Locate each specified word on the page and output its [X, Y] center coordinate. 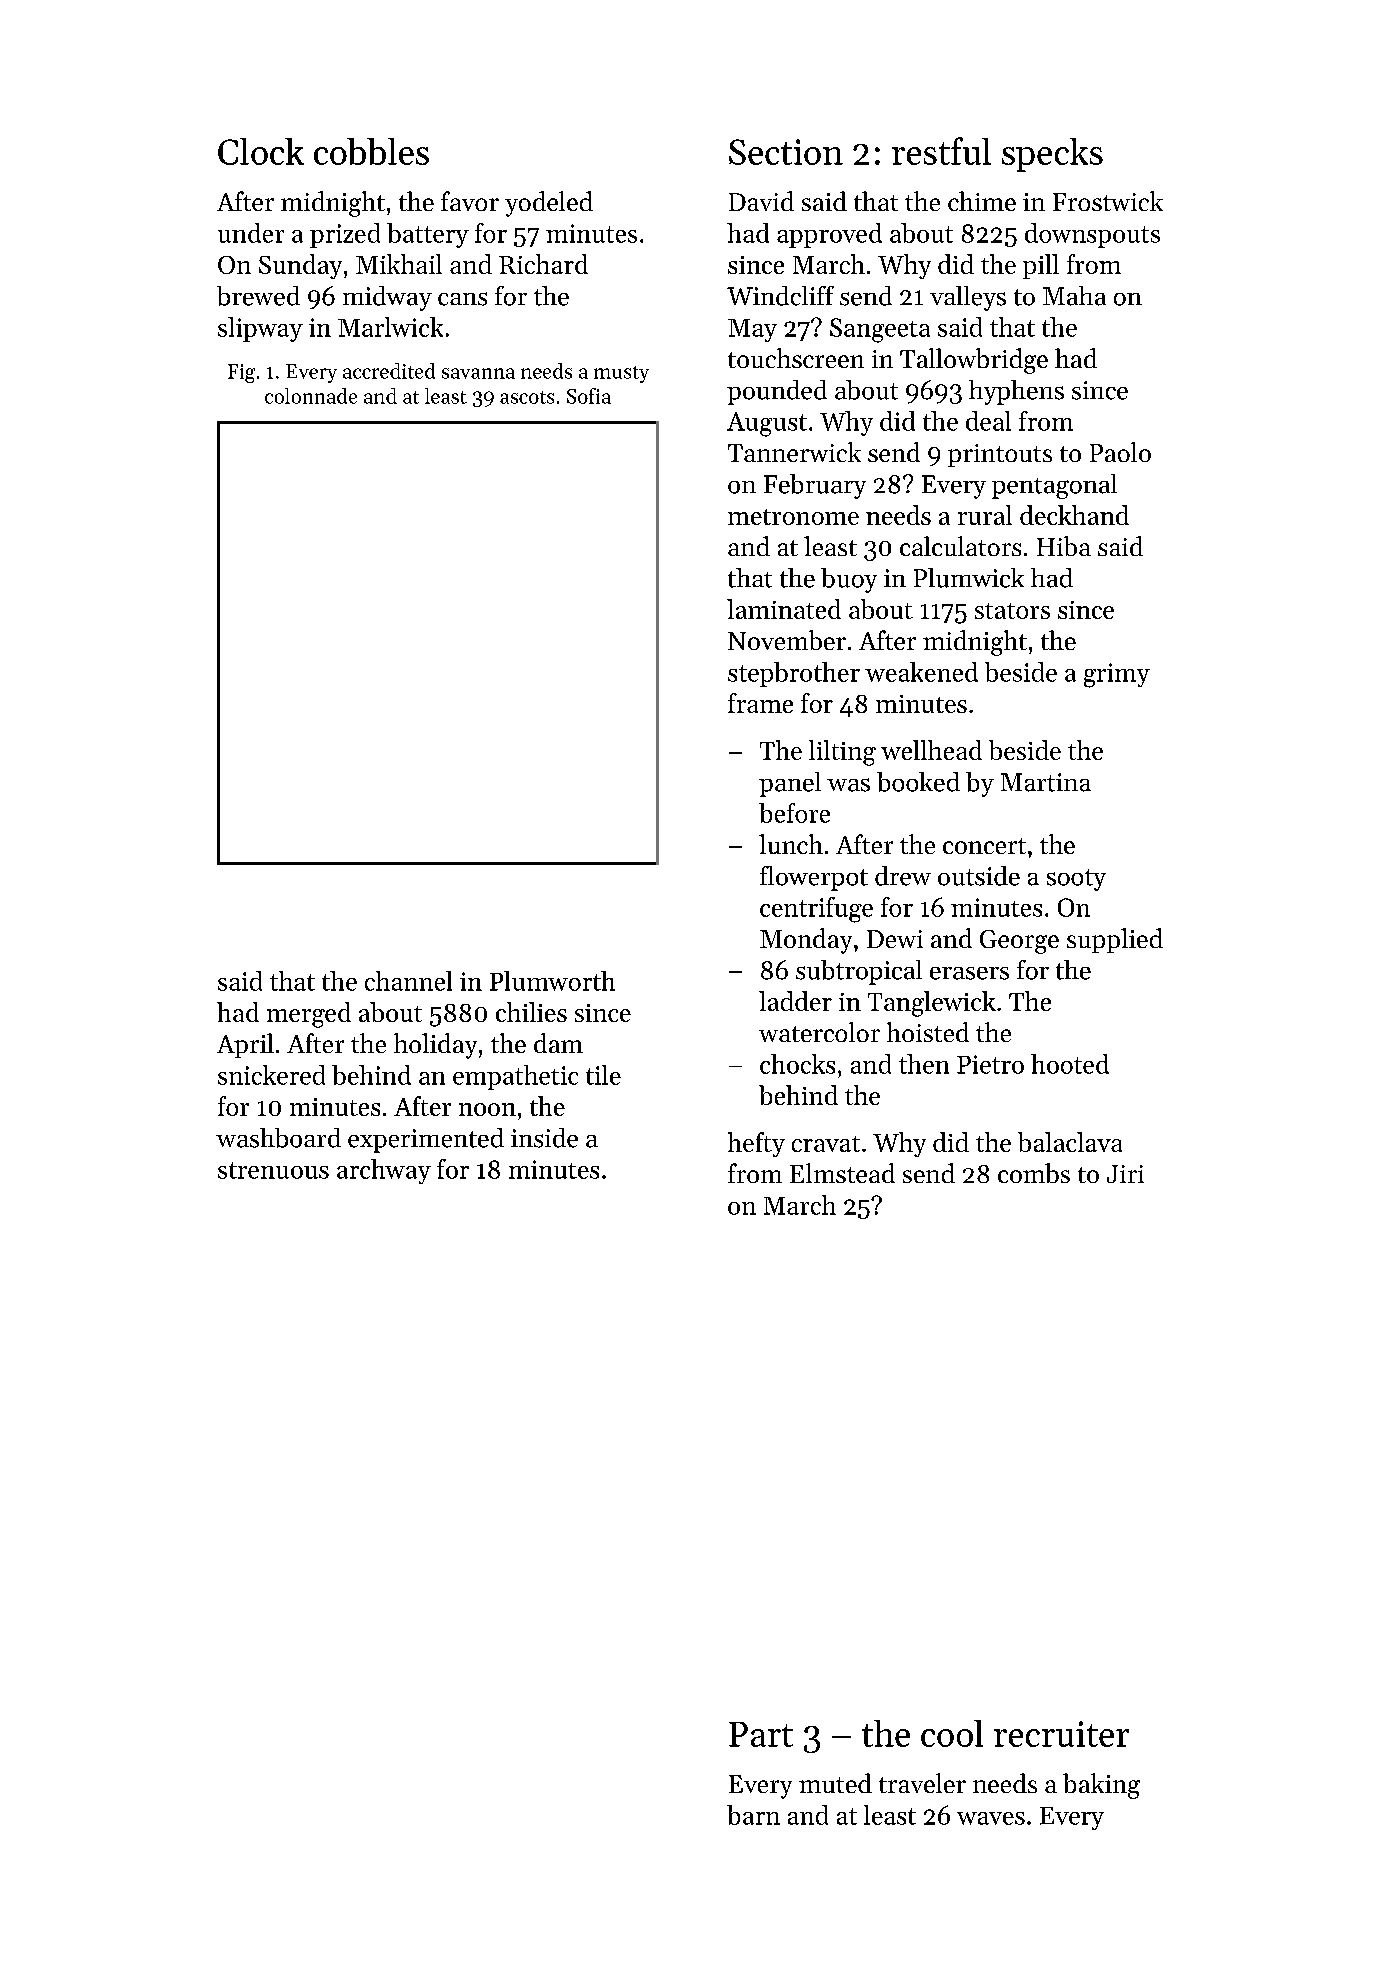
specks [1052, 155]
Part [761, 1734]
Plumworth [552, 981]
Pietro [990, 1064]
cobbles [371, 151]
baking [1101, 1786]
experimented [426, 1140]
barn [753, 1815]
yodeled [549, 204]
